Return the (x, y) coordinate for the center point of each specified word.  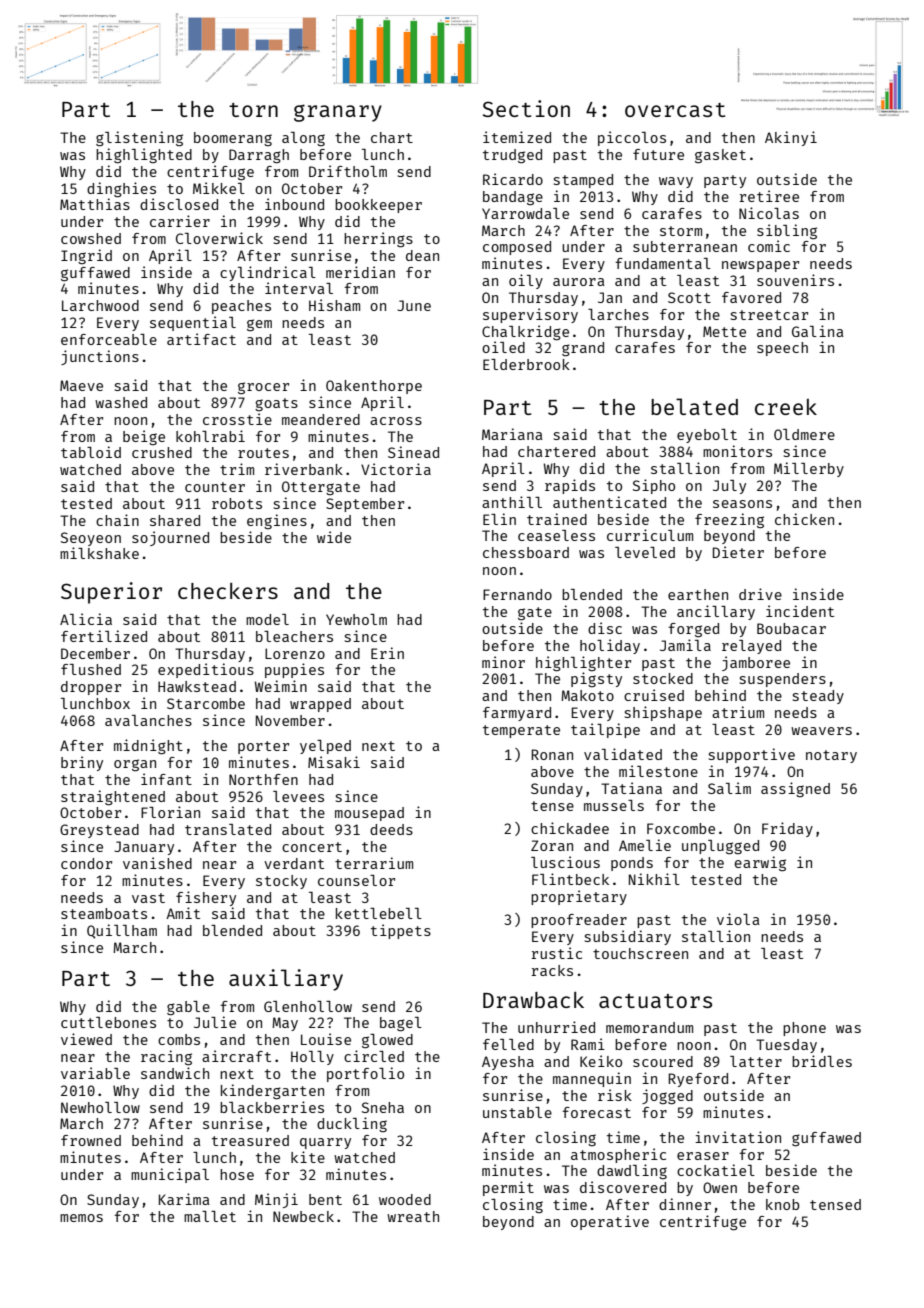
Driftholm (348, 171)
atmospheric (618, 1155)
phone (804, 1029)
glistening (139, 138)
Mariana (512, 434)
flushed (91, 669)
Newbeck (303, 1216)
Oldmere (804, 434)
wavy (676, 182)
